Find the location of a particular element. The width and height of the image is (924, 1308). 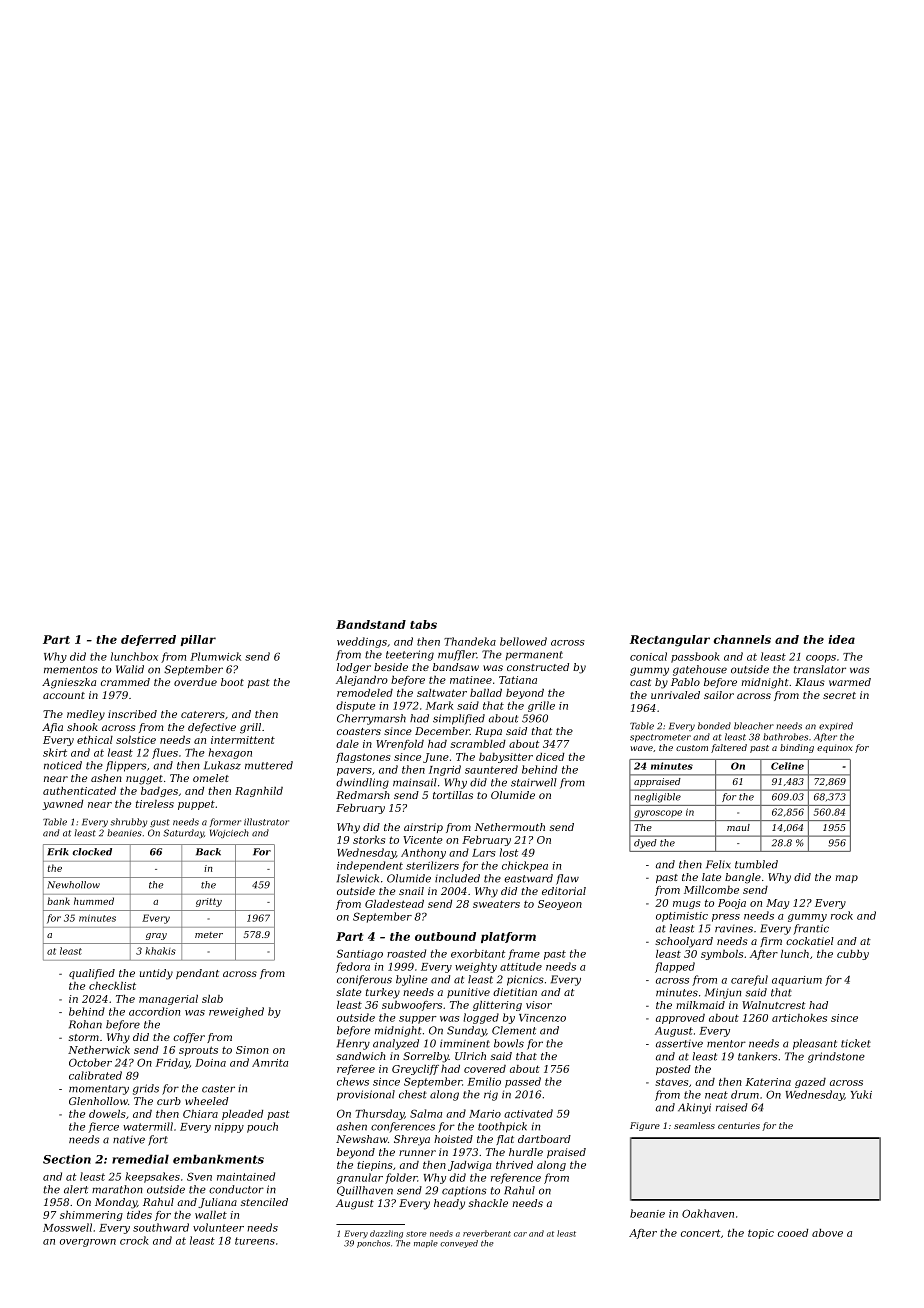

Friday is located at coordinates (173, 1063).
